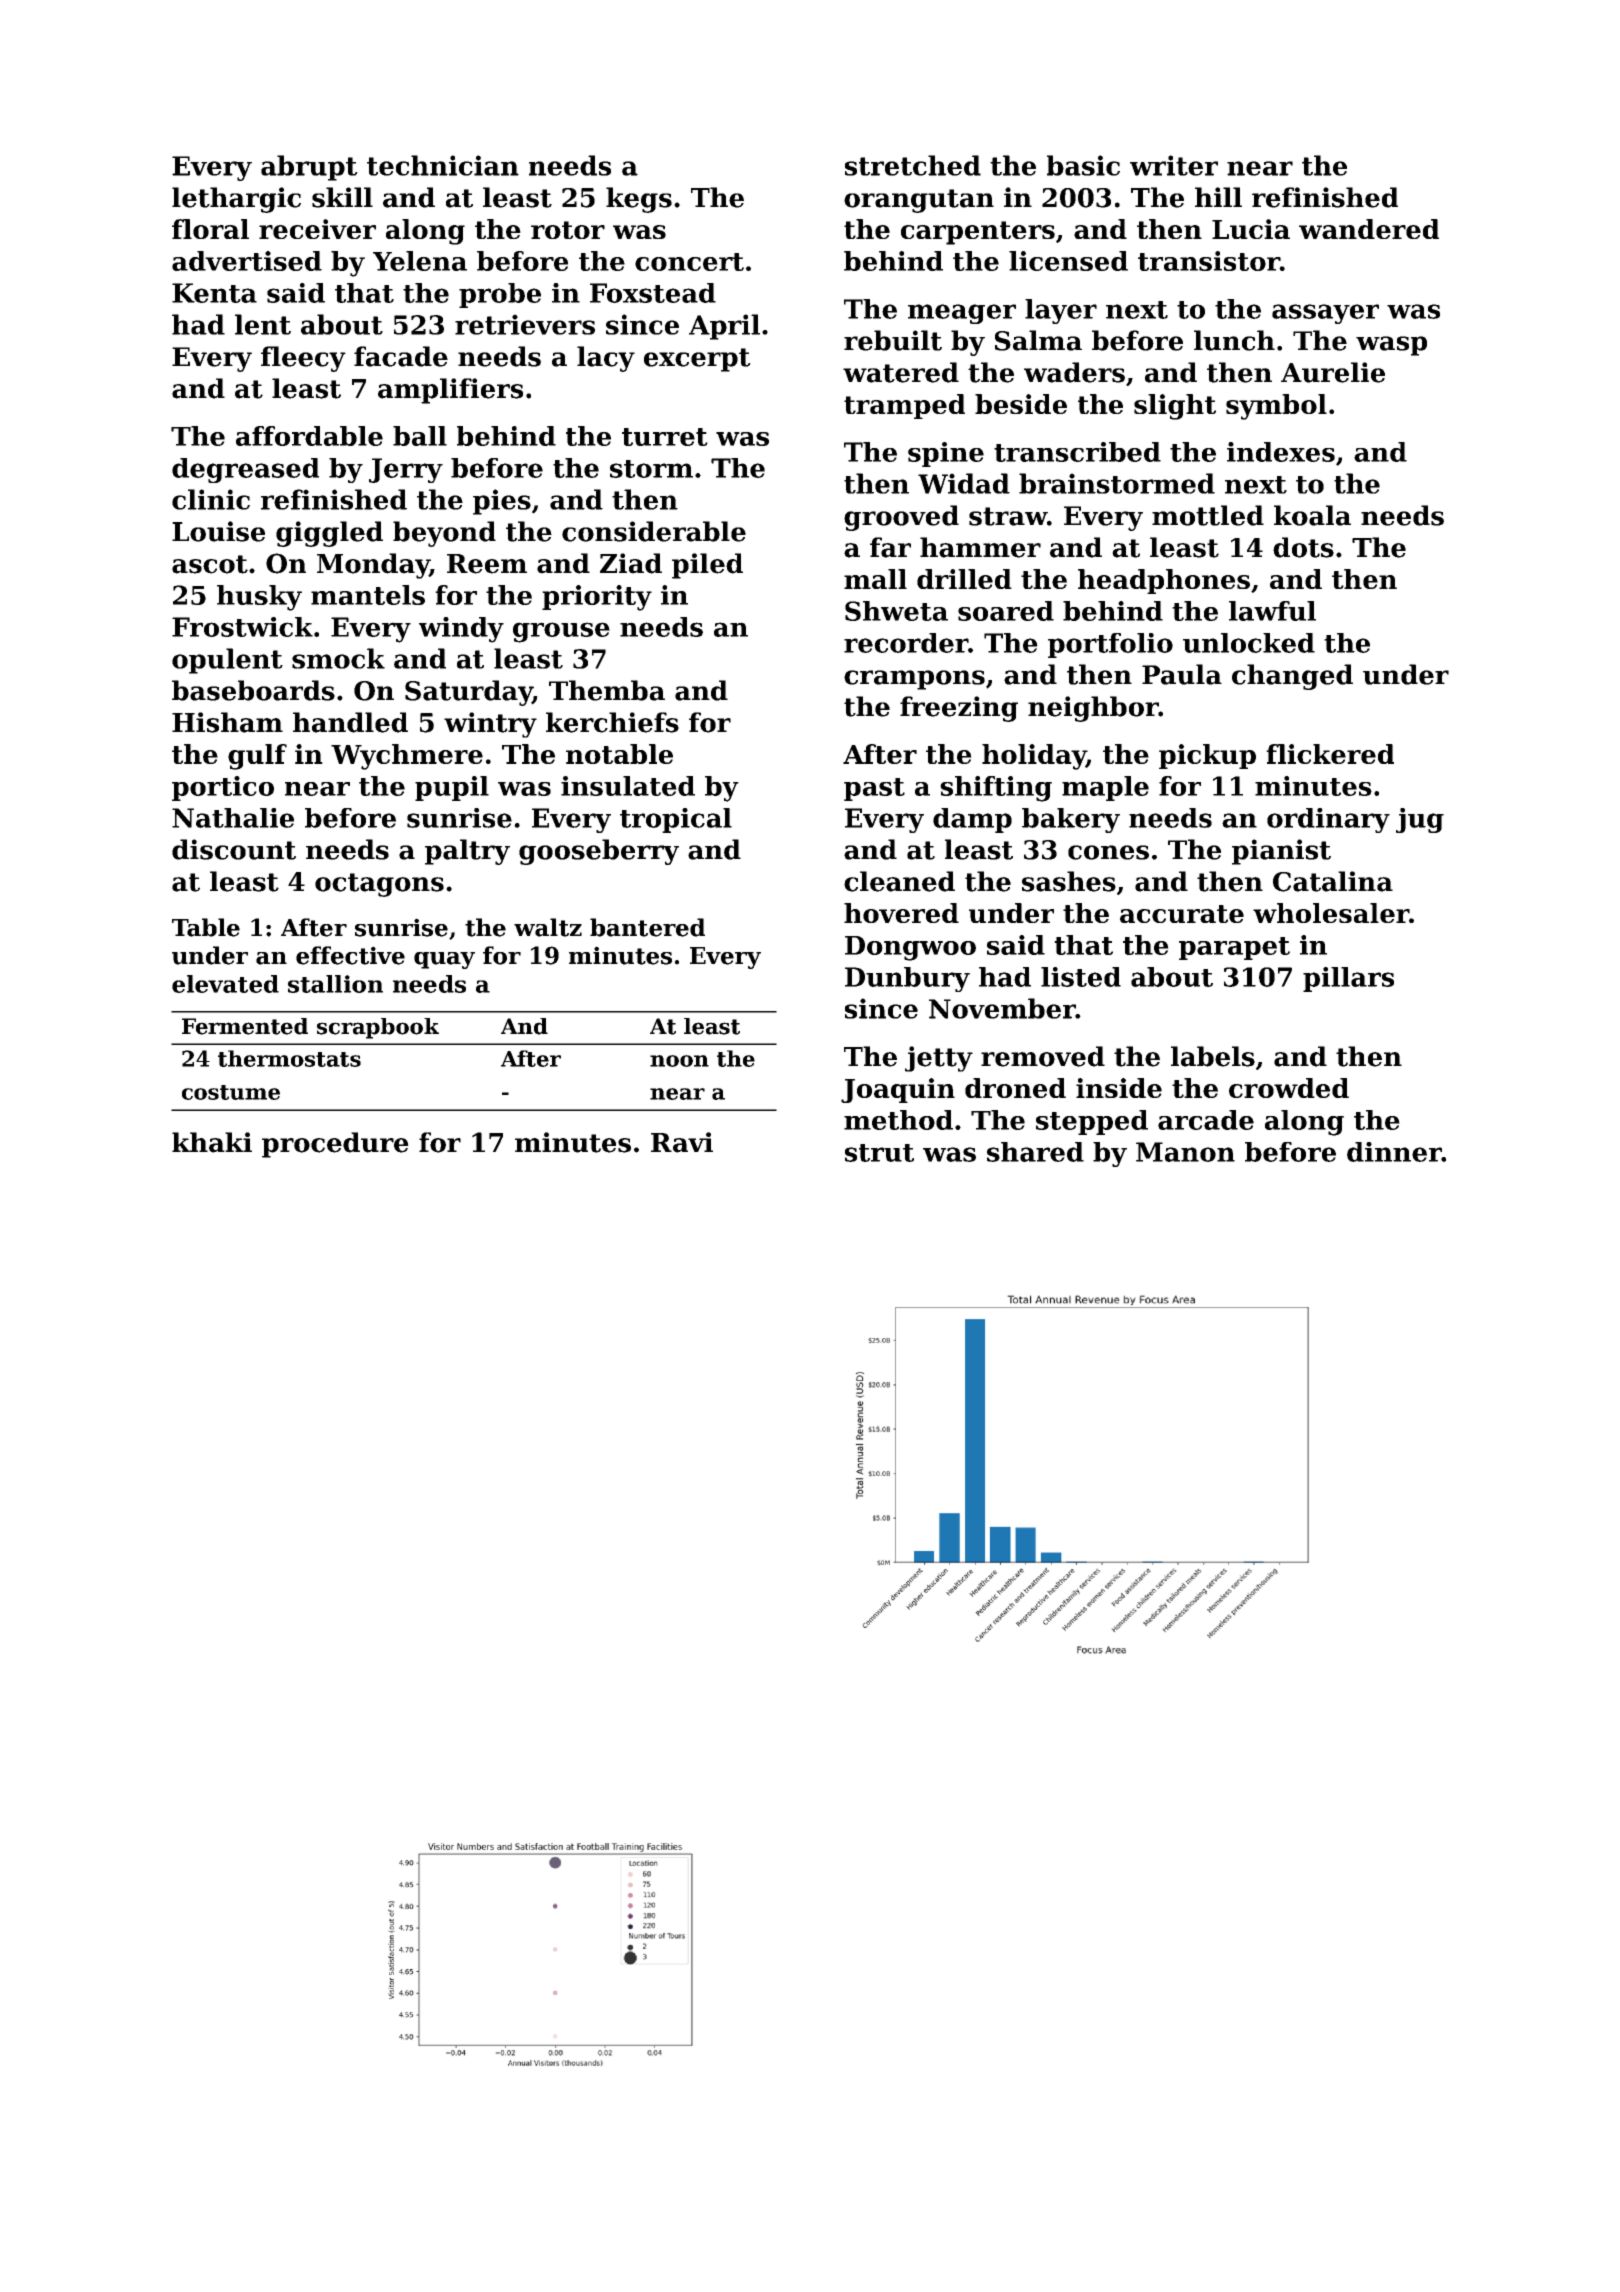 The height and width of the screenshot is (2292, 1620). What do you see at coordinates (309, 168) in the screenshot?
I see `abrupt` at bounding box center [309, 168].
